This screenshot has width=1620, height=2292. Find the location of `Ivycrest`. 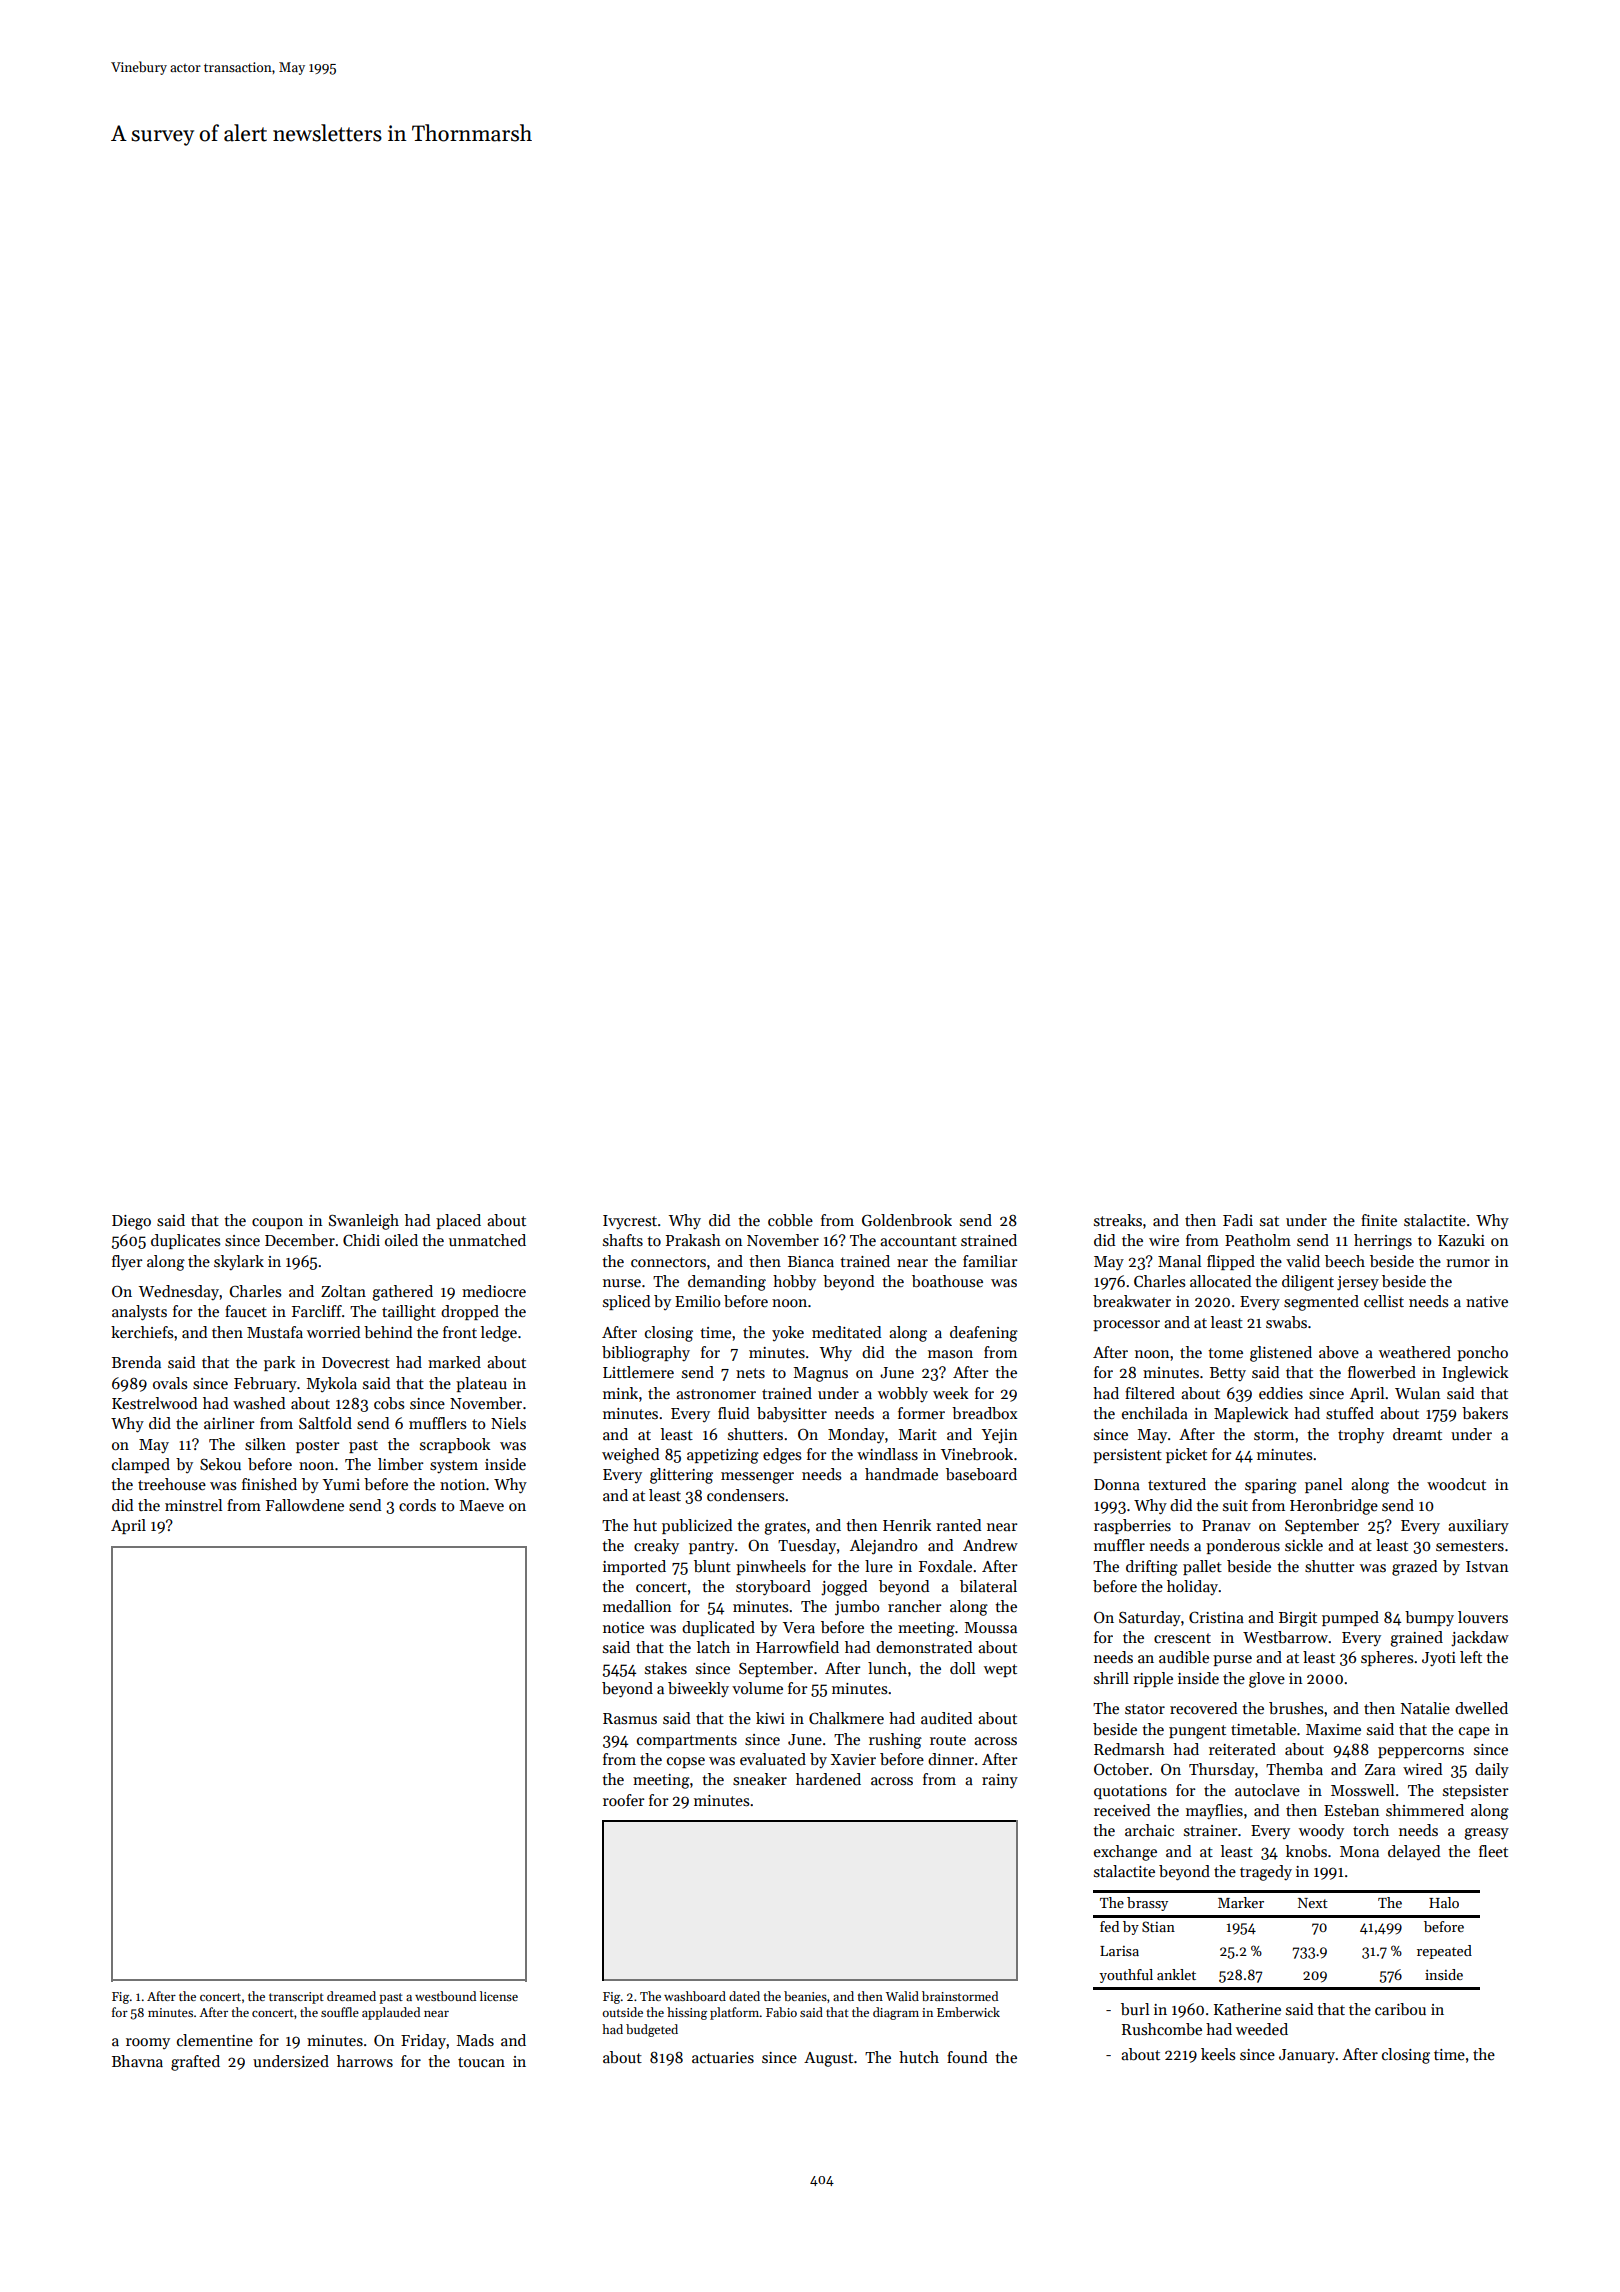

Ivycrest is located at coordinates (630, 1222).
